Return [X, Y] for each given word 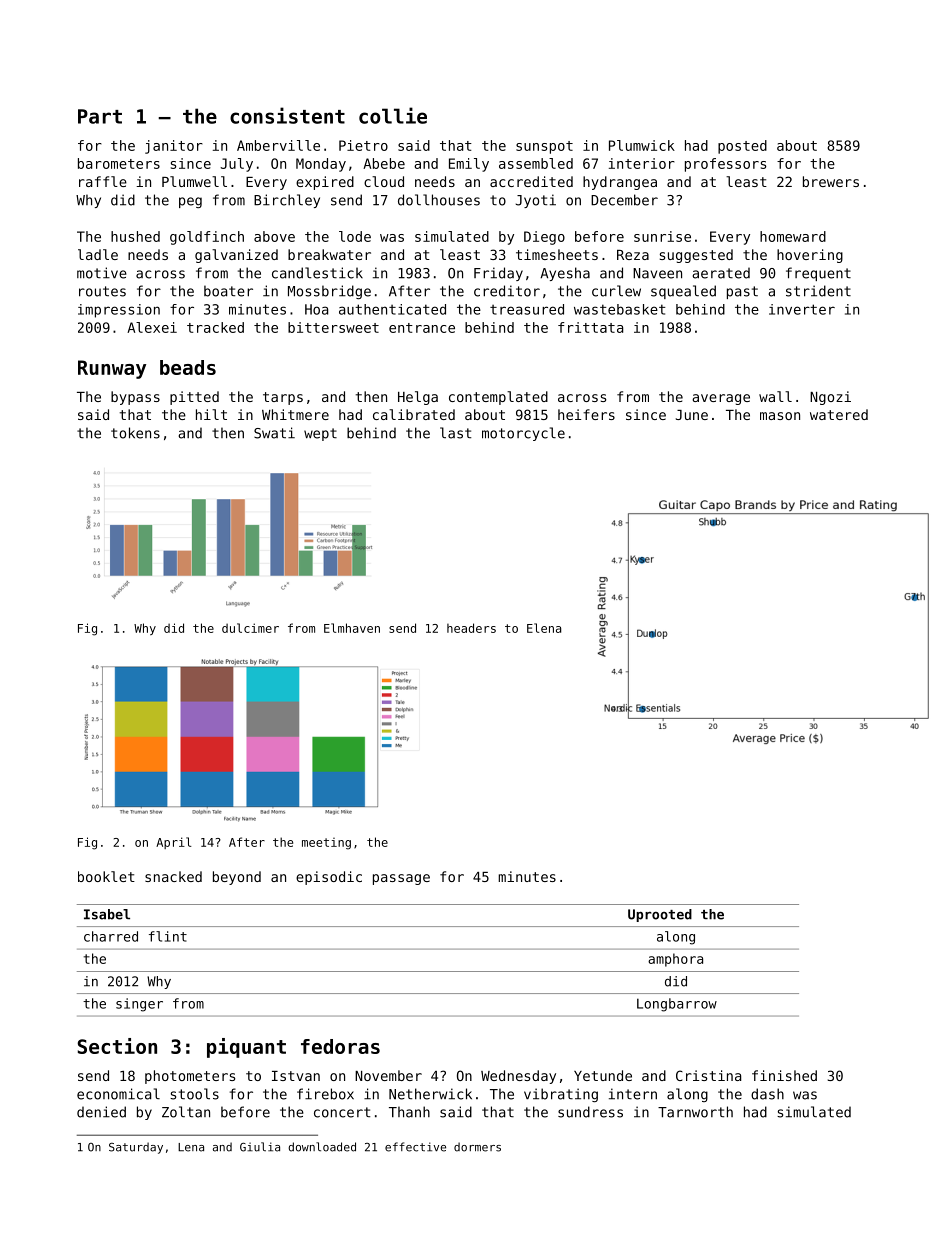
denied [101, 1112]
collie [393, 115]
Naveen [657, 273]
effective [415, 1147]
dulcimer [250, 628]
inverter [802, 309]
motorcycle [523, 434]
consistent [287, 115]
